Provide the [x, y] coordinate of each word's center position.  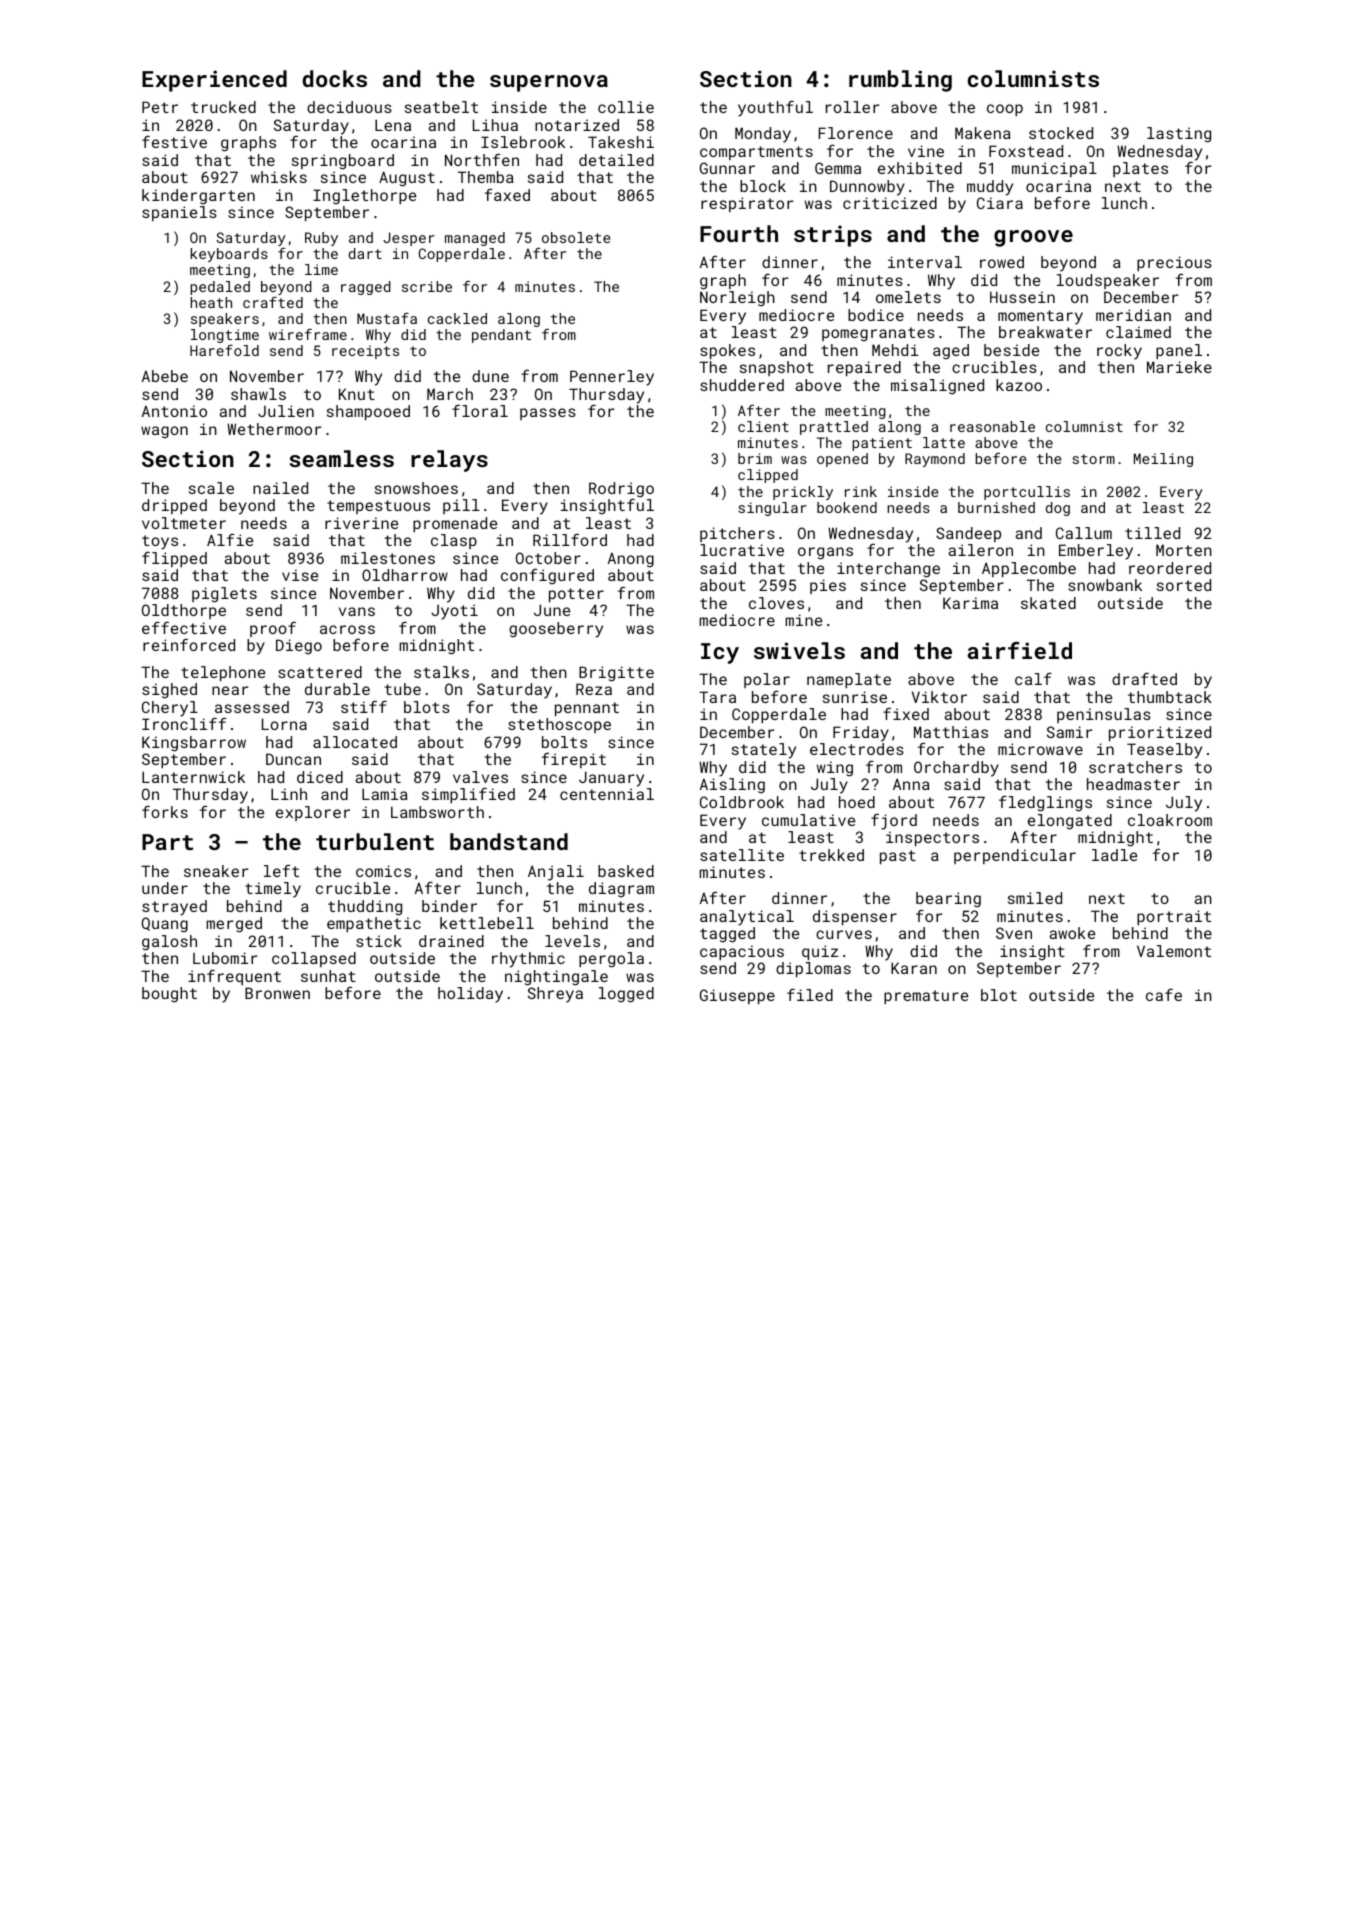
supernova [549, 83]
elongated [1070, 822]
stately [764, 751]
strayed [174, 908]
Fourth [739, 233]
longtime [225, 336]
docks [334, 78]
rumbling [900, 81]
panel [1179, 351]
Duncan [293, 759]
